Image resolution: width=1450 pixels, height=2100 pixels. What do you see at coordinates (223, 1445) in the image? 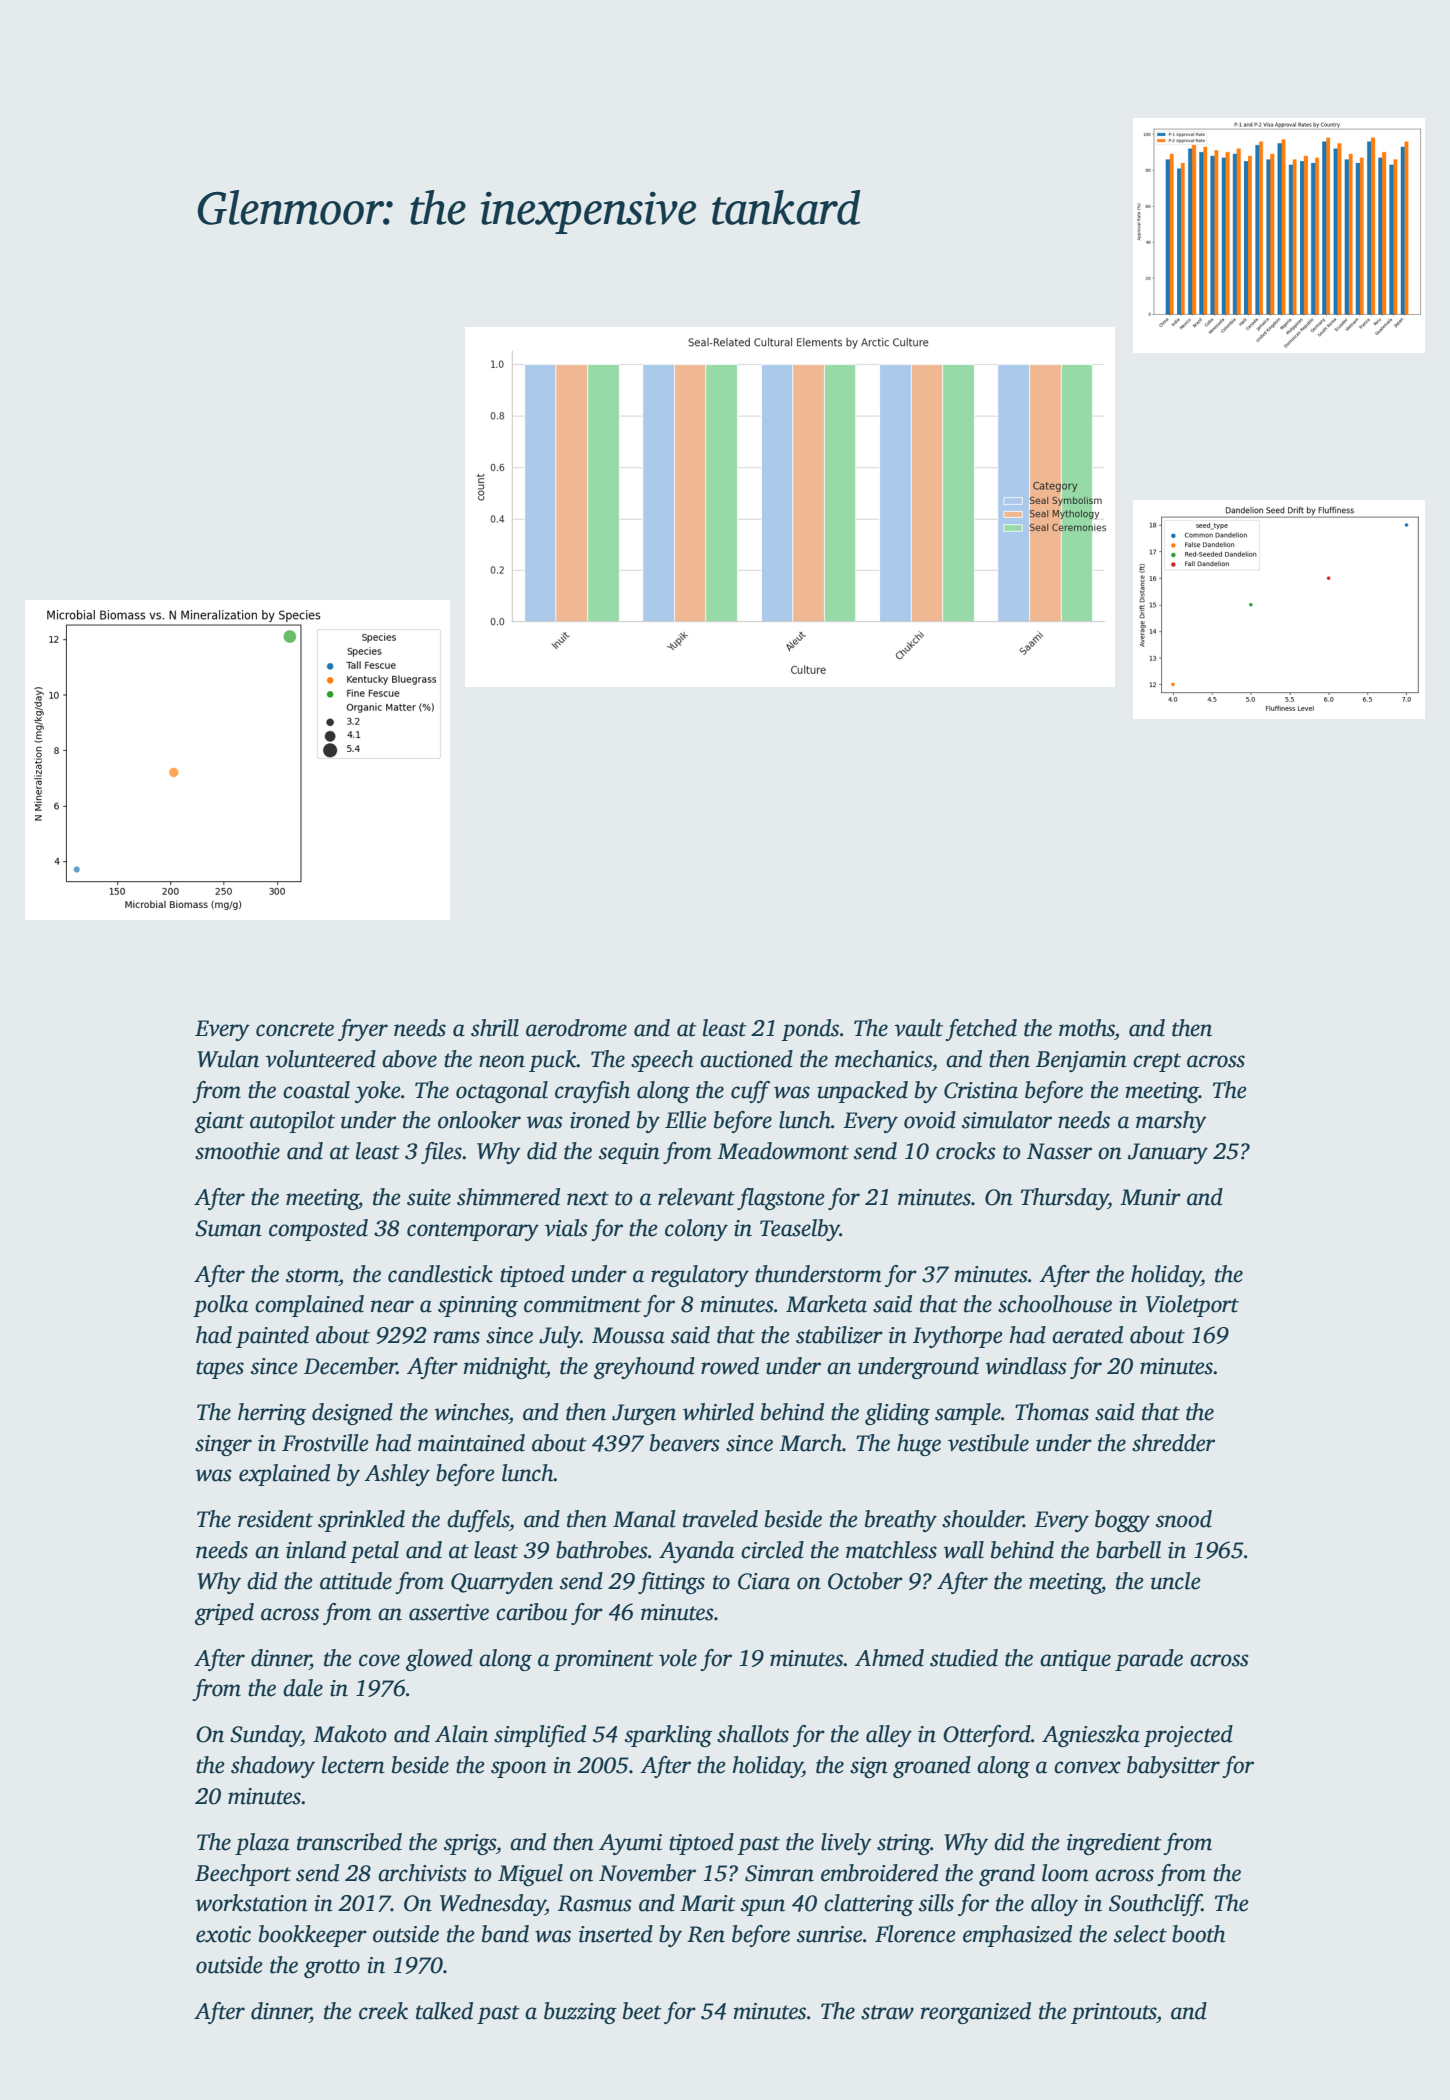
I see `singer` at bounding box center [223, 1445].
